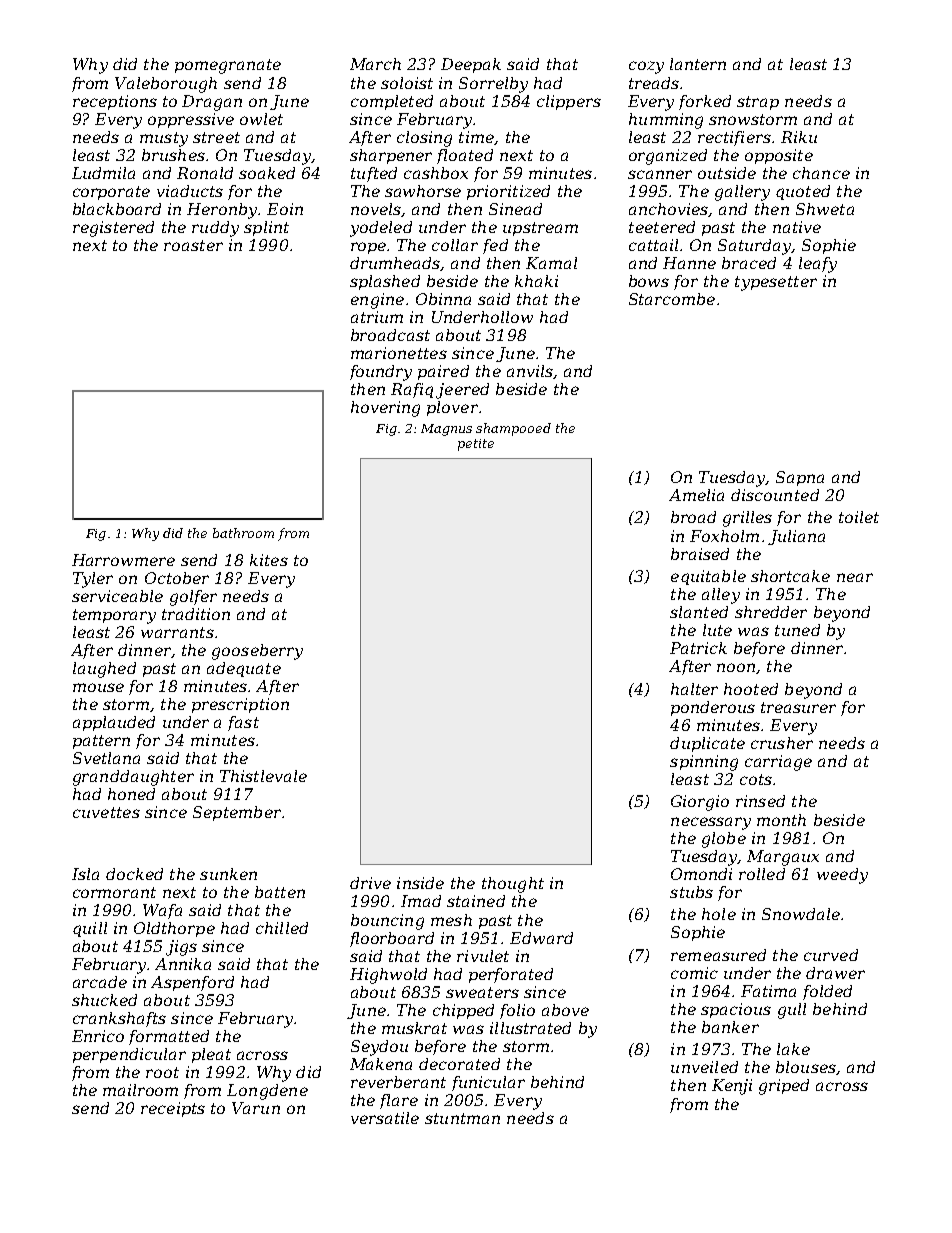  I want to click on March, so click(375, 64).
